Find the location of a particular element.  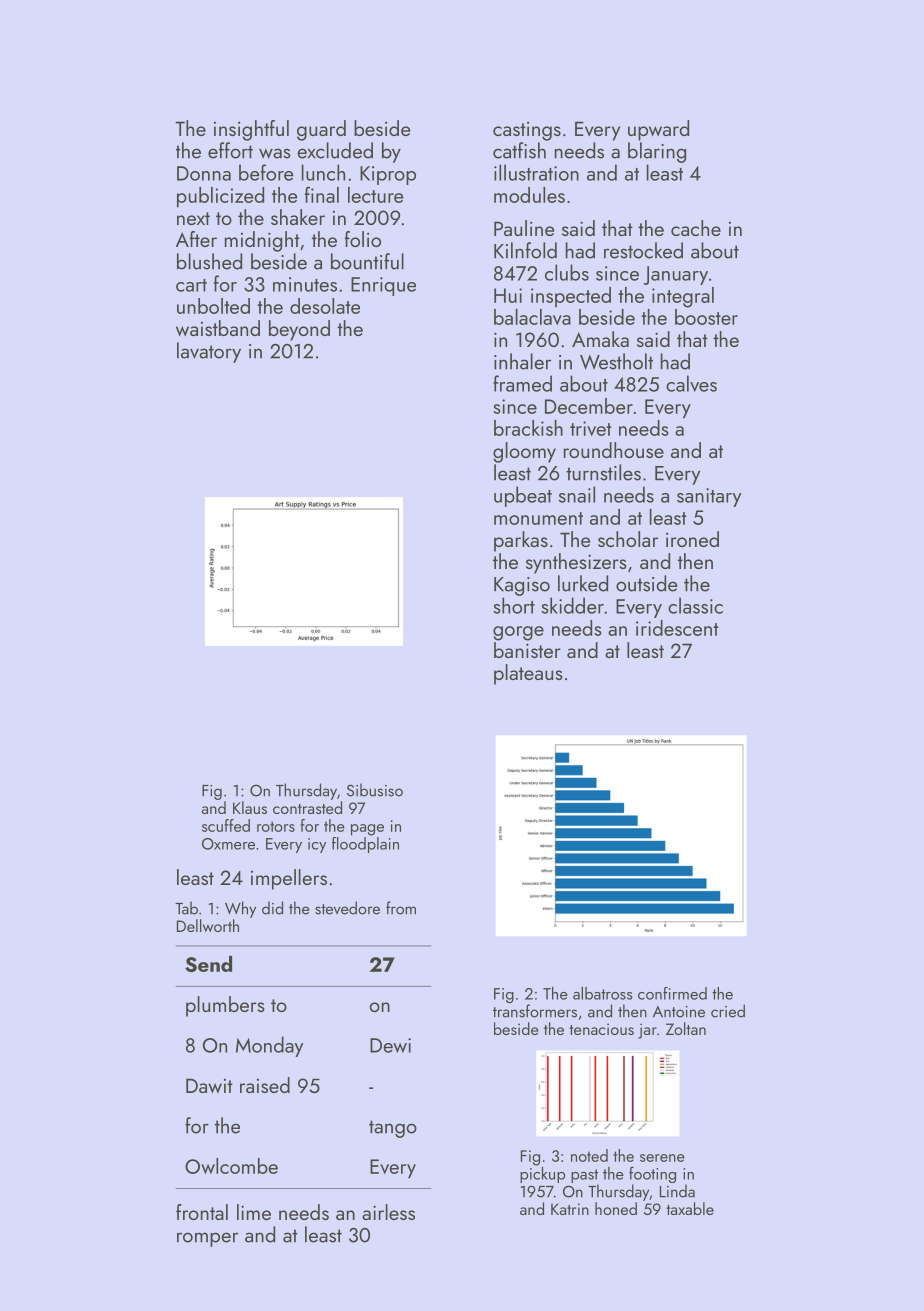

sanitary is located at coordinates (709, 497).
